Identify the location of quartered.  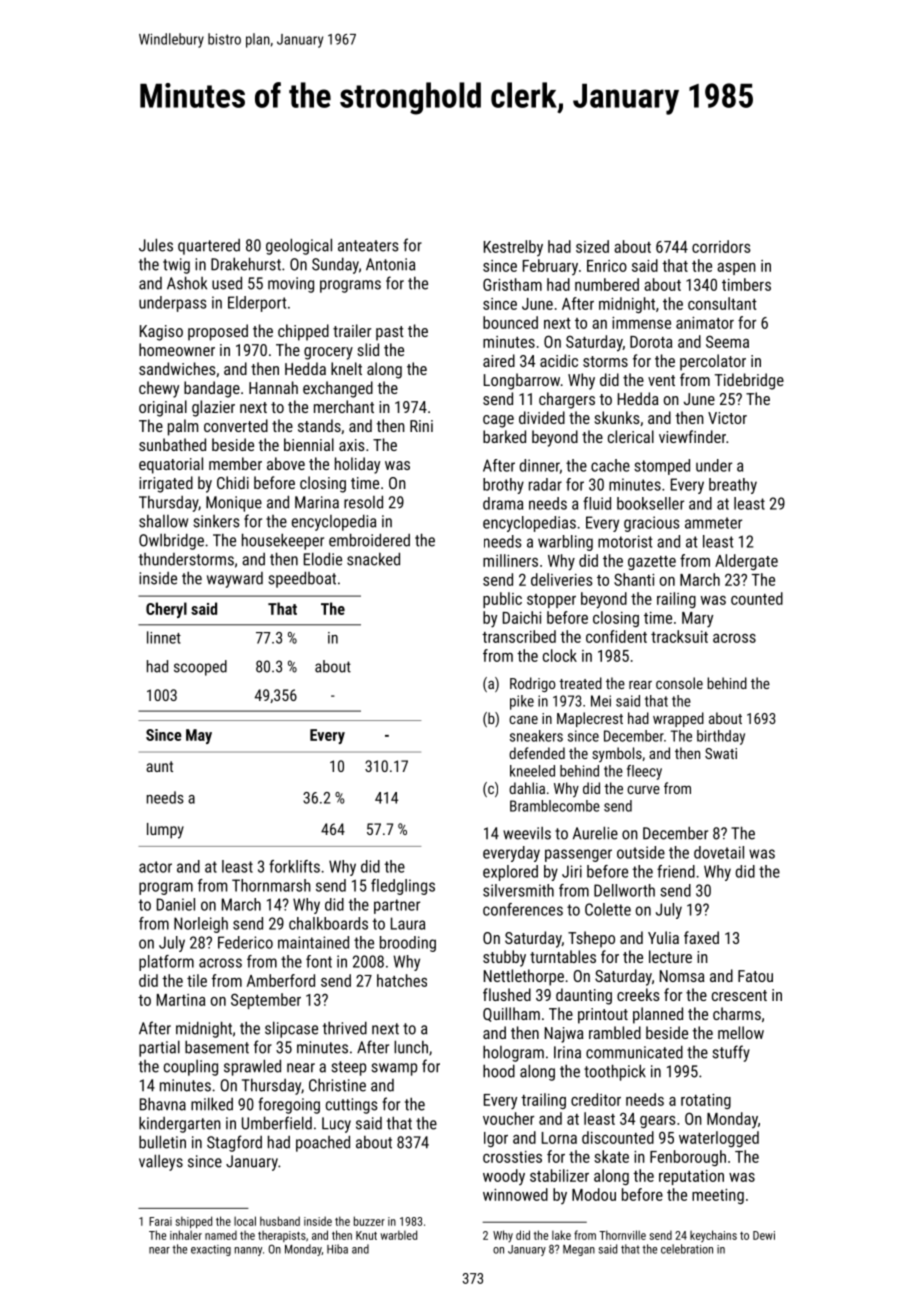
(209, 247).
